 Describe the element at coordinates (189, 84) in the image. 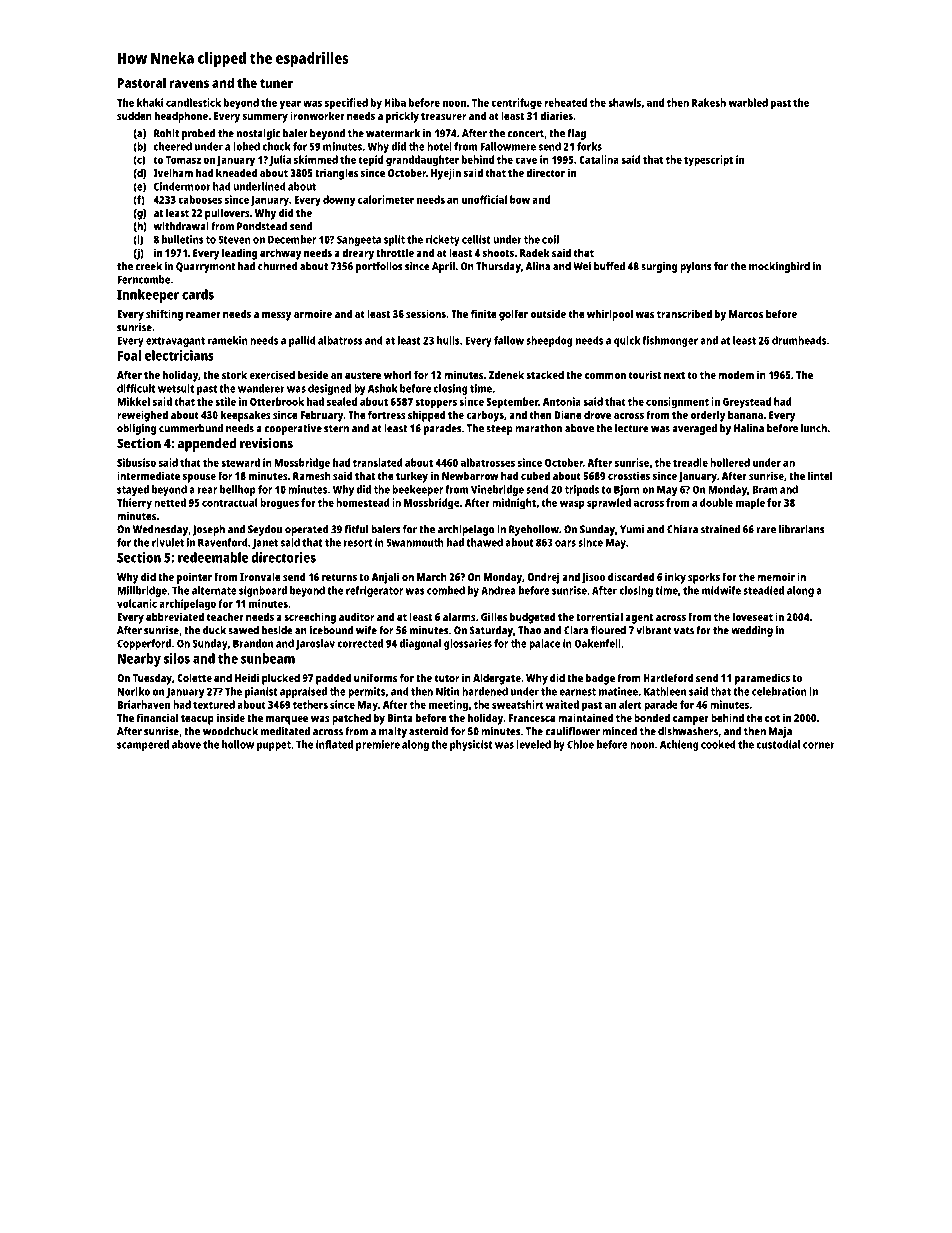

I see `ravens` at that location.
